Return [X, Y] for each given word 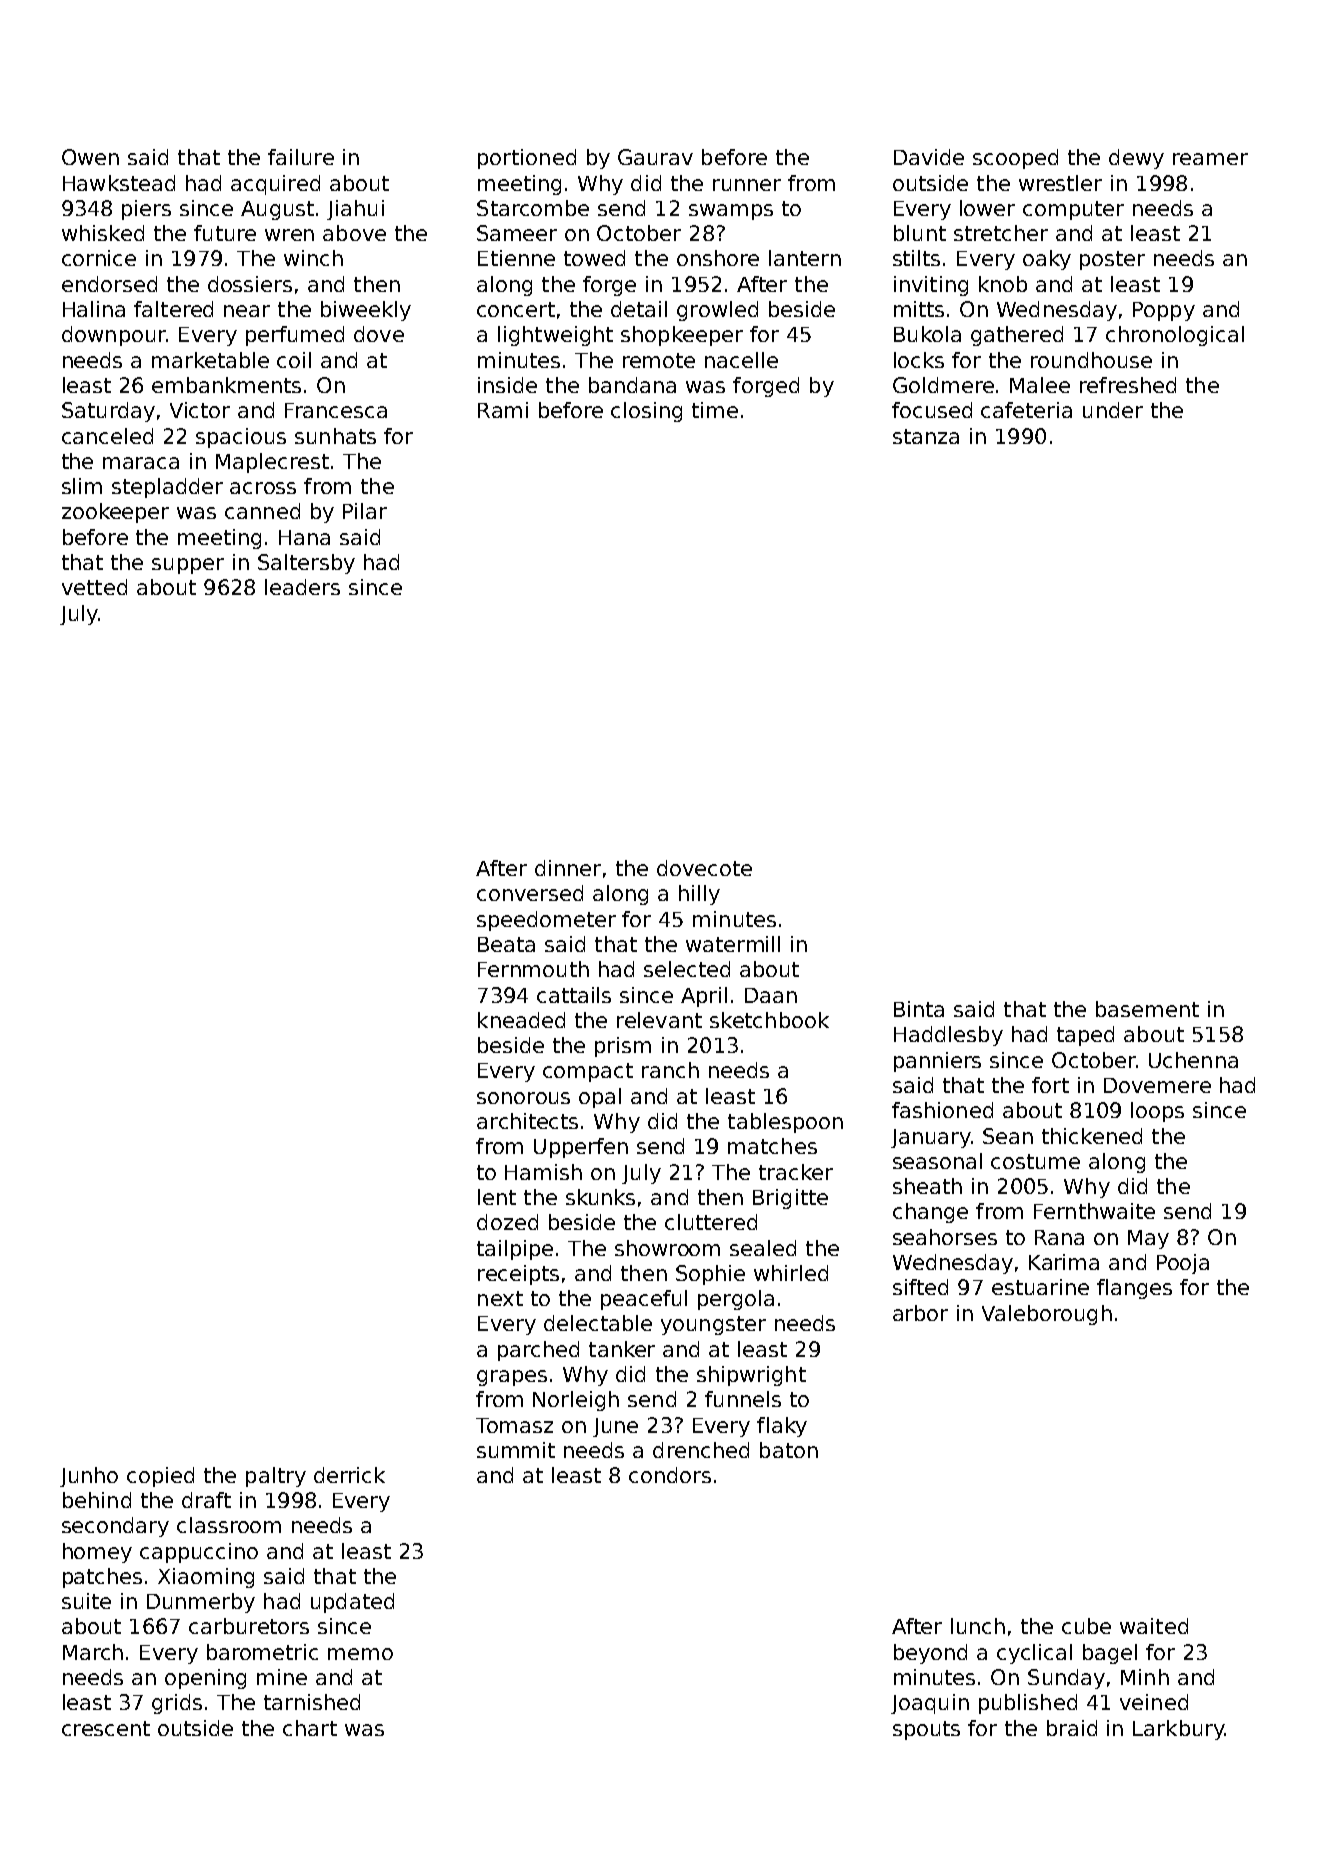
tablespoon [785, 1123]
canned [262, 511]
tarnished [312, 1702]
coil [294, 360]
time [715, 410]
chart [310, 1728]
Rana [1059, 1237]
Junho [89, 1477]
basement [1147, 1009]
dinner [568, 868]
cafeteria [1026, 410]
